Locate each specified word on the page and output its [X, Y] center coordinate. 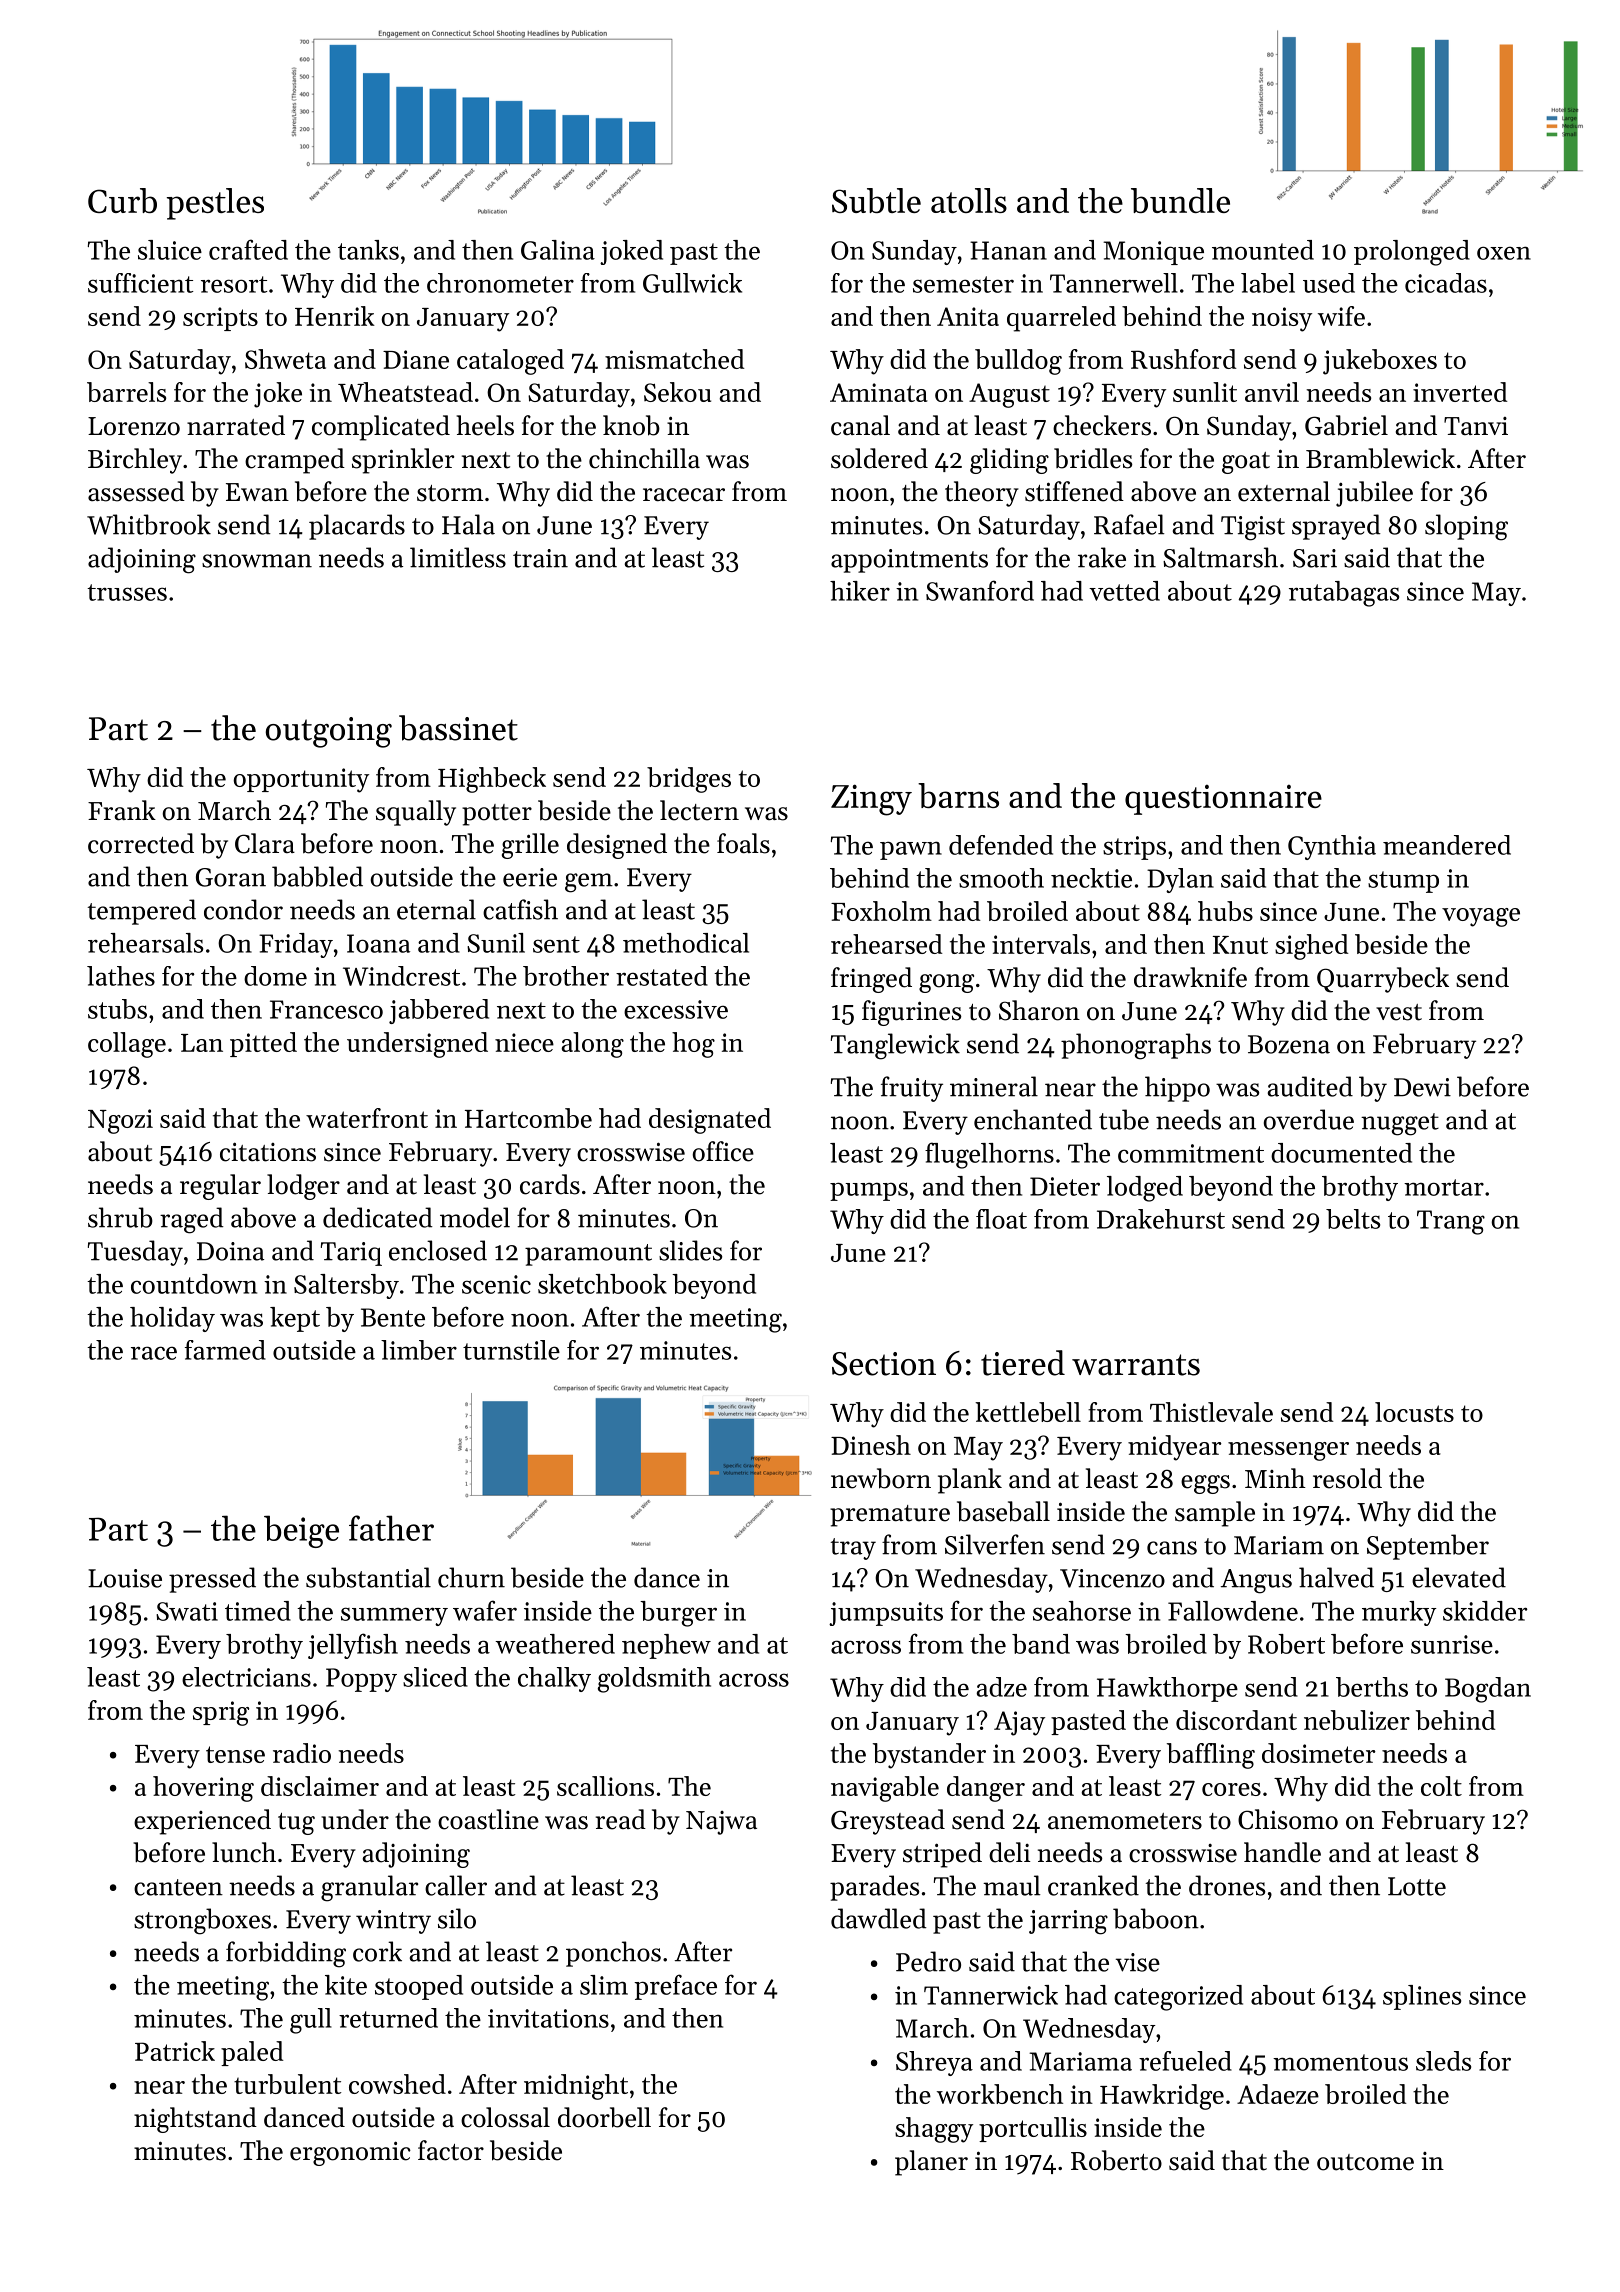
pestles [215, 204]
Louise [125, 1578]
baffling [1211, 1756]
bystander [929, 1756]
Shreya [934, 2063]
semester [963, 284]
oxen [1504, 253]
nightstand [195, 2120]
